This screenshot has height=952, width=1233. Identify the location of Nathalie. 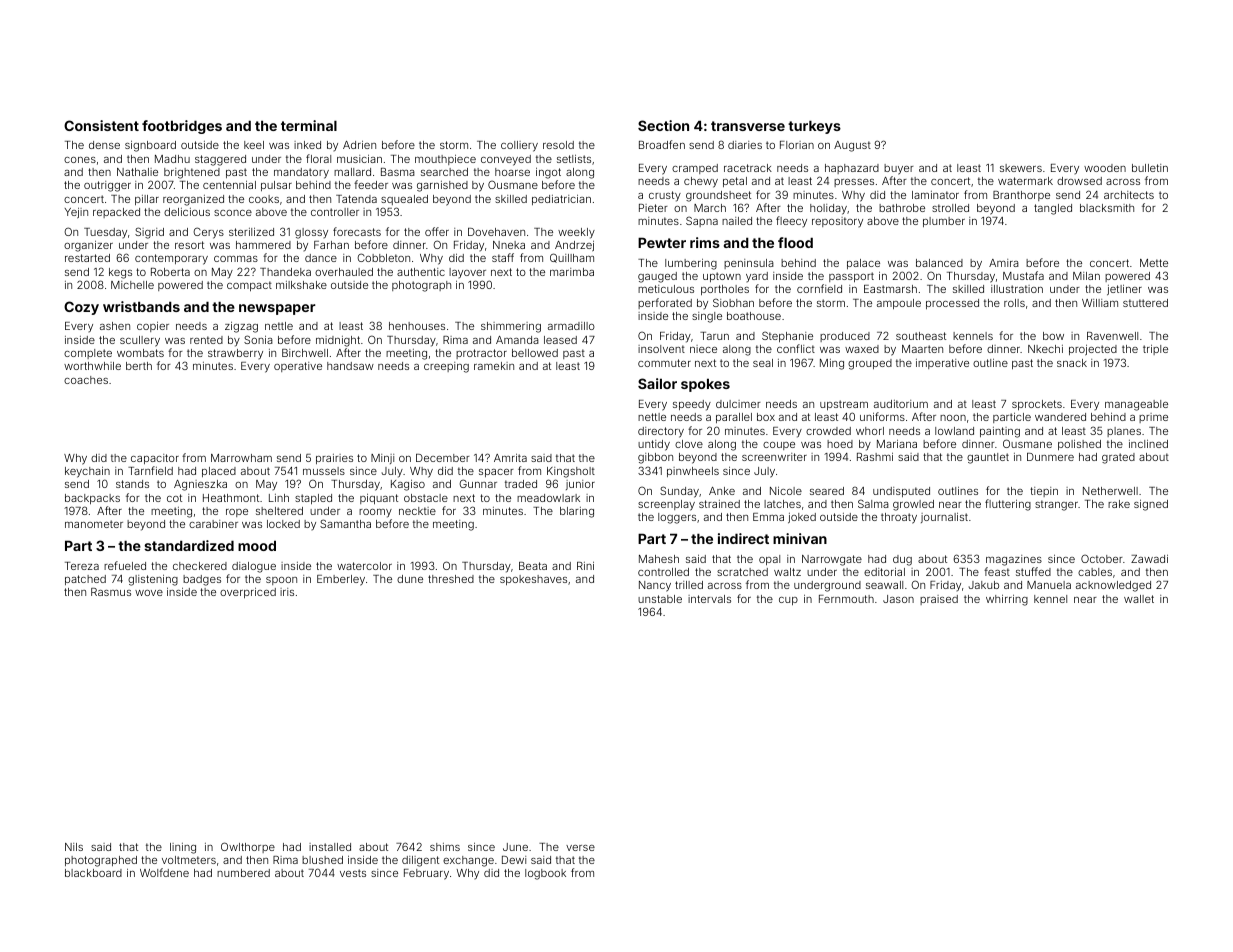
(137, 172).
